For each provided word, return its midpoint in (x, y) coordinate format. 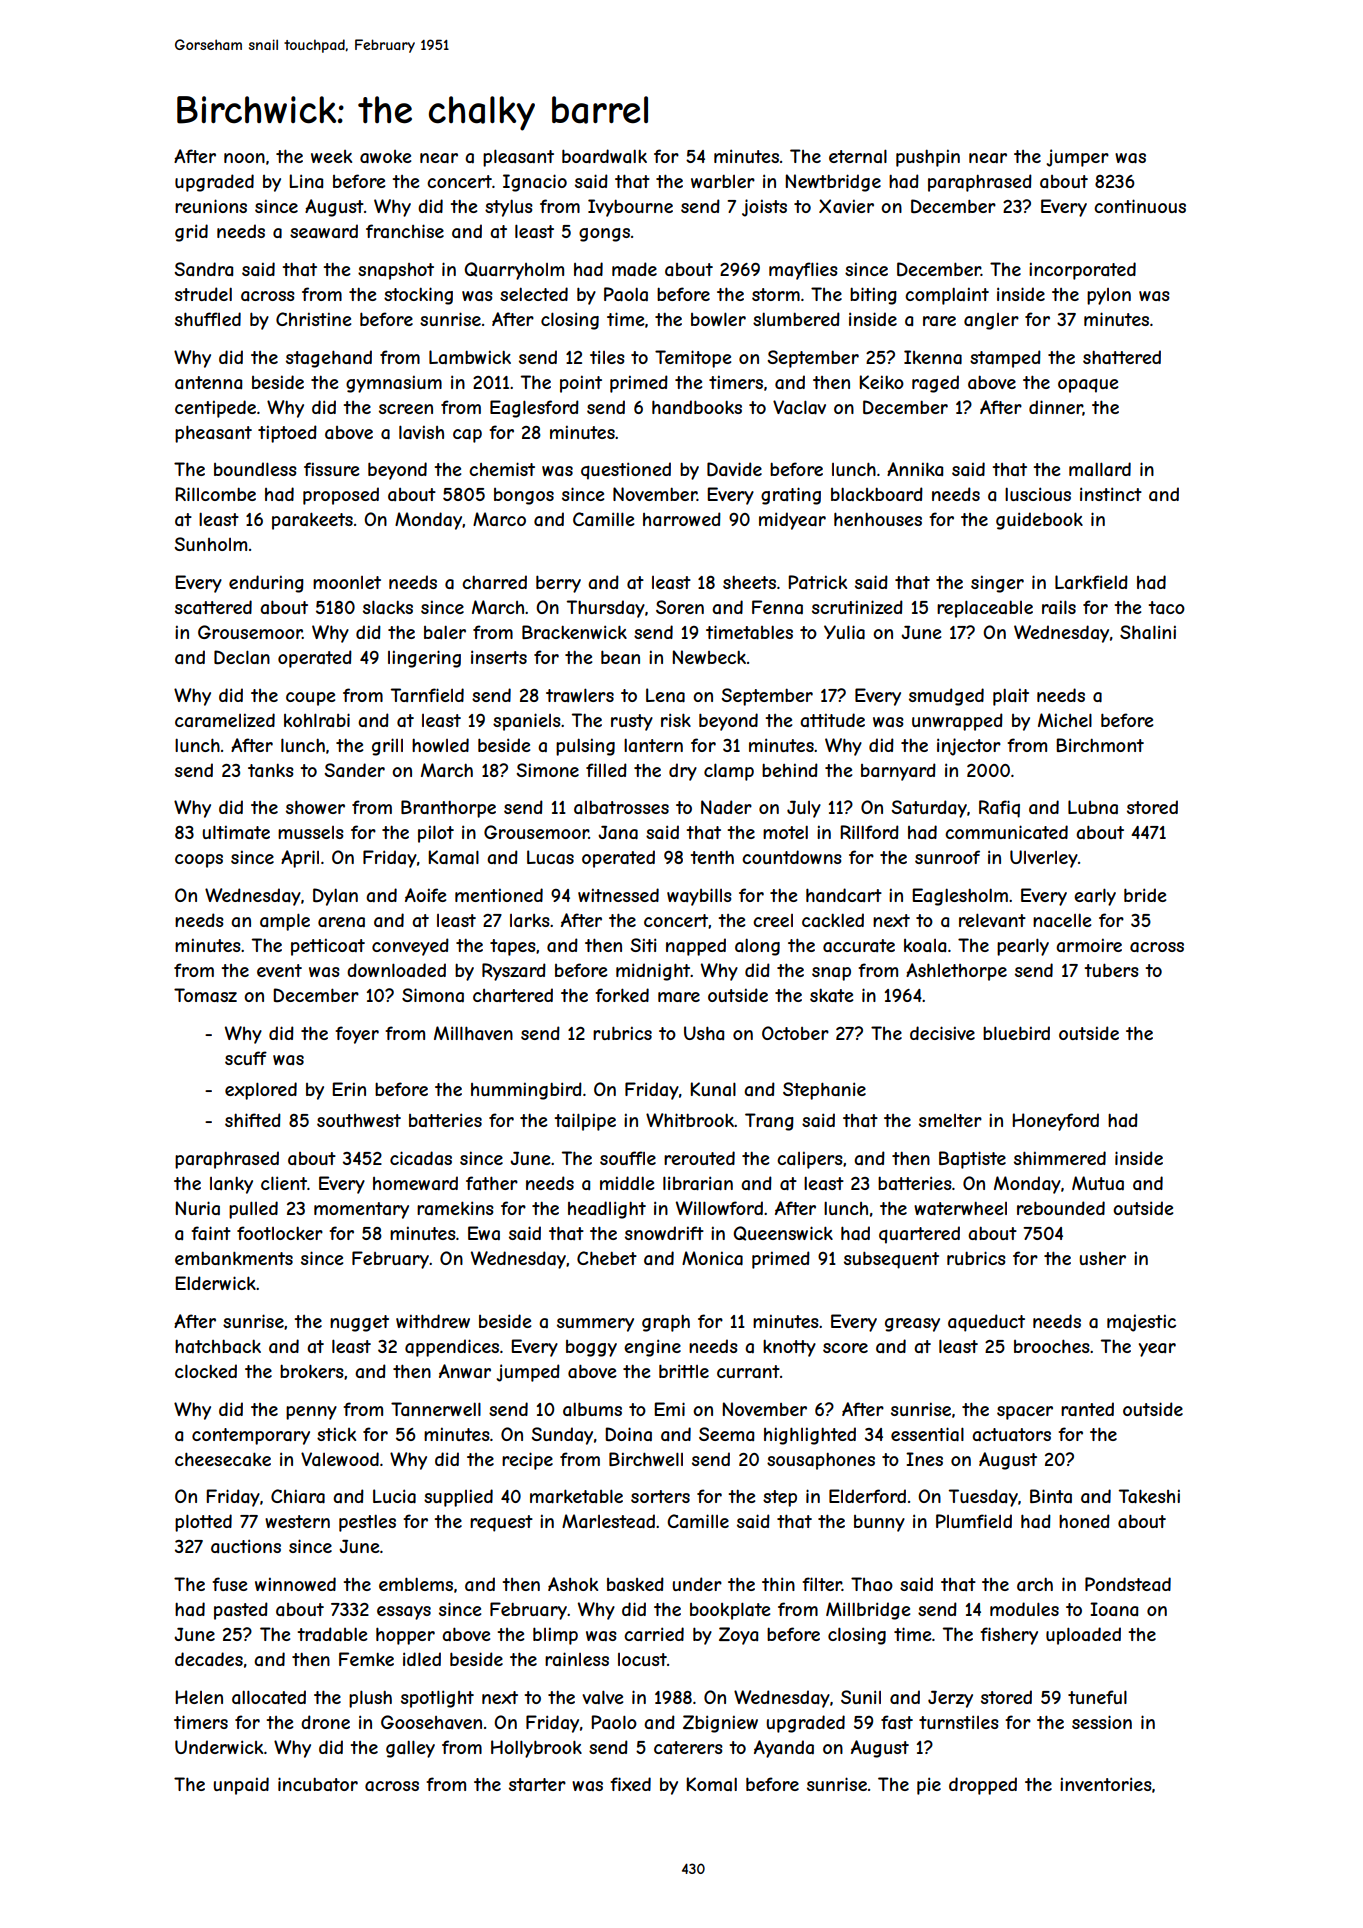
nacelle (1062, 920)
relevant (992, 920)
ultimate (236, 832)
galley (410, 1749)
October (795, 1033)
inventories (1106, 1784)
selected (534, 294)
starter (537, 1784)
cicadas (421, 1158)
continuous (1140, 206)
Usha (704, 1033)
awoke (385, 157)
